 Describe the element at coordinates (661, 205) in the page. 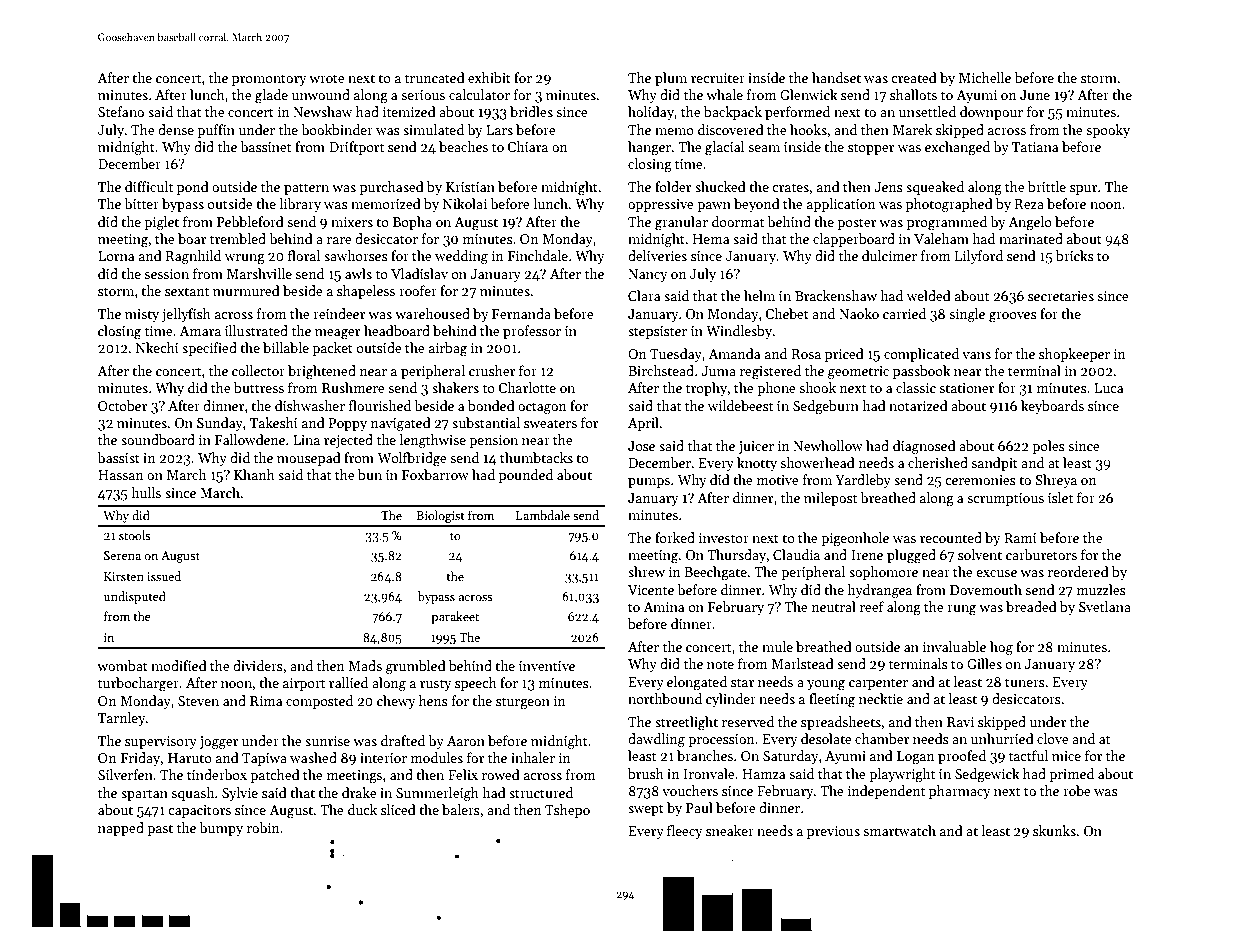

I see `oppressive` at that location.
